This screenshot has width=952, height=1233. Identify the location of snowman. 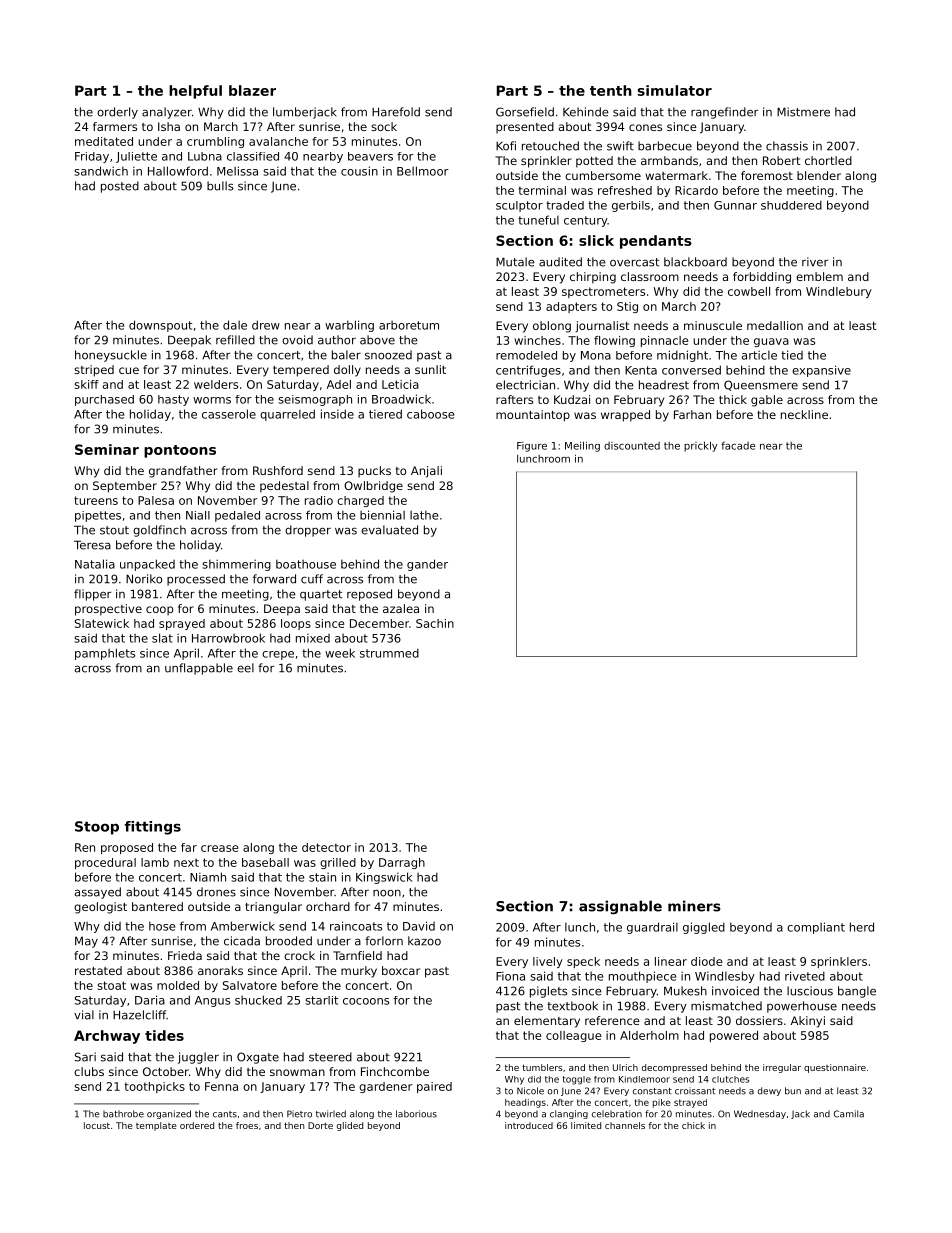
(297, 1072).
